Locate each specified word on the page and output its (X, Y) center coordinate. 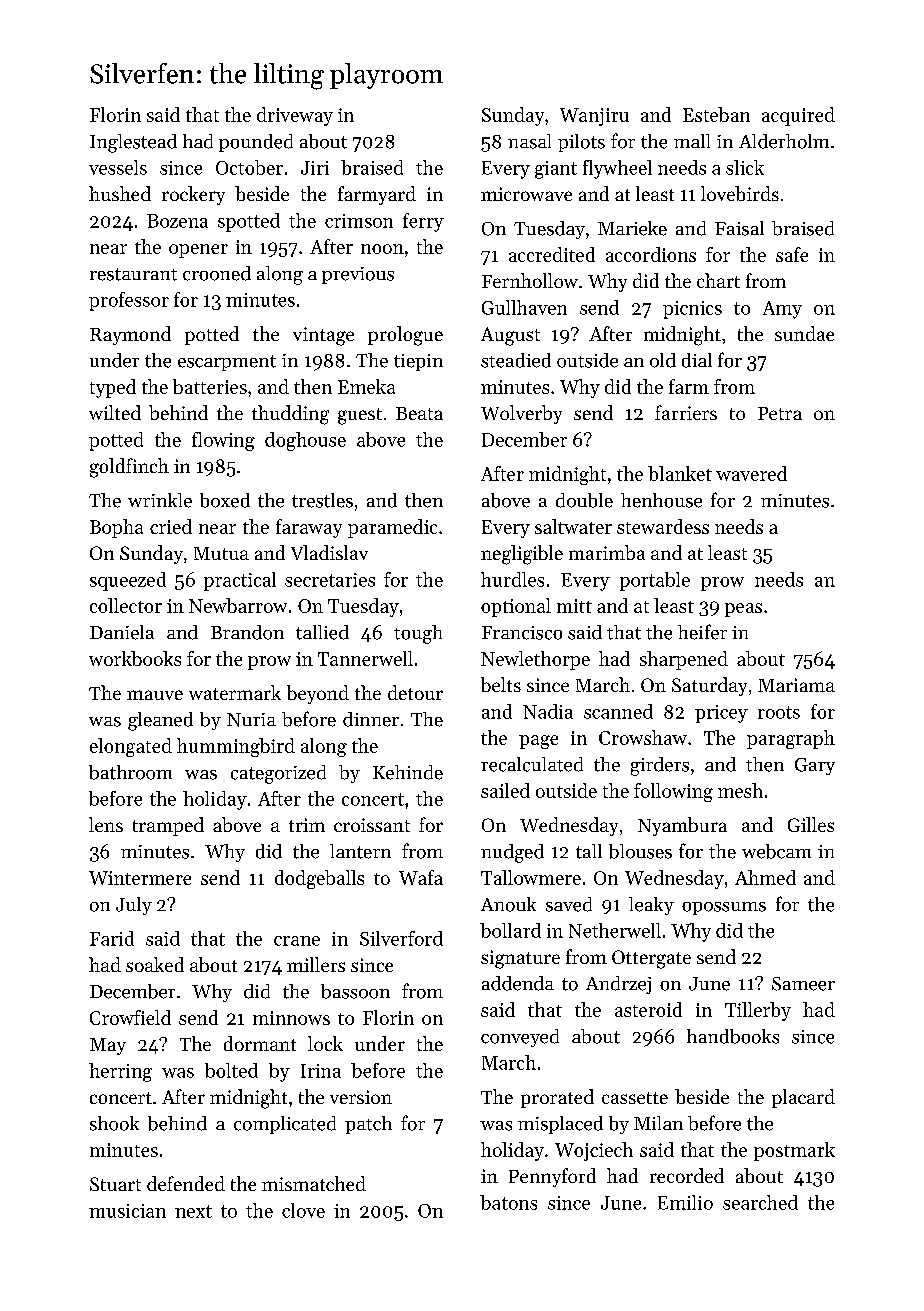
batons (508, 1202)
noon (382, 249)
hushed (120, 193)
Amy (782, 310)
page (538, 742)
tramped (168, 826)
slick (745, 167)
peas (743, 610)
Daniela (122, 632)
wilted (115, 412)
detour (415, 692)
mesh (740, 790)
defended (186, 1183)
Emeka (366, 386)
